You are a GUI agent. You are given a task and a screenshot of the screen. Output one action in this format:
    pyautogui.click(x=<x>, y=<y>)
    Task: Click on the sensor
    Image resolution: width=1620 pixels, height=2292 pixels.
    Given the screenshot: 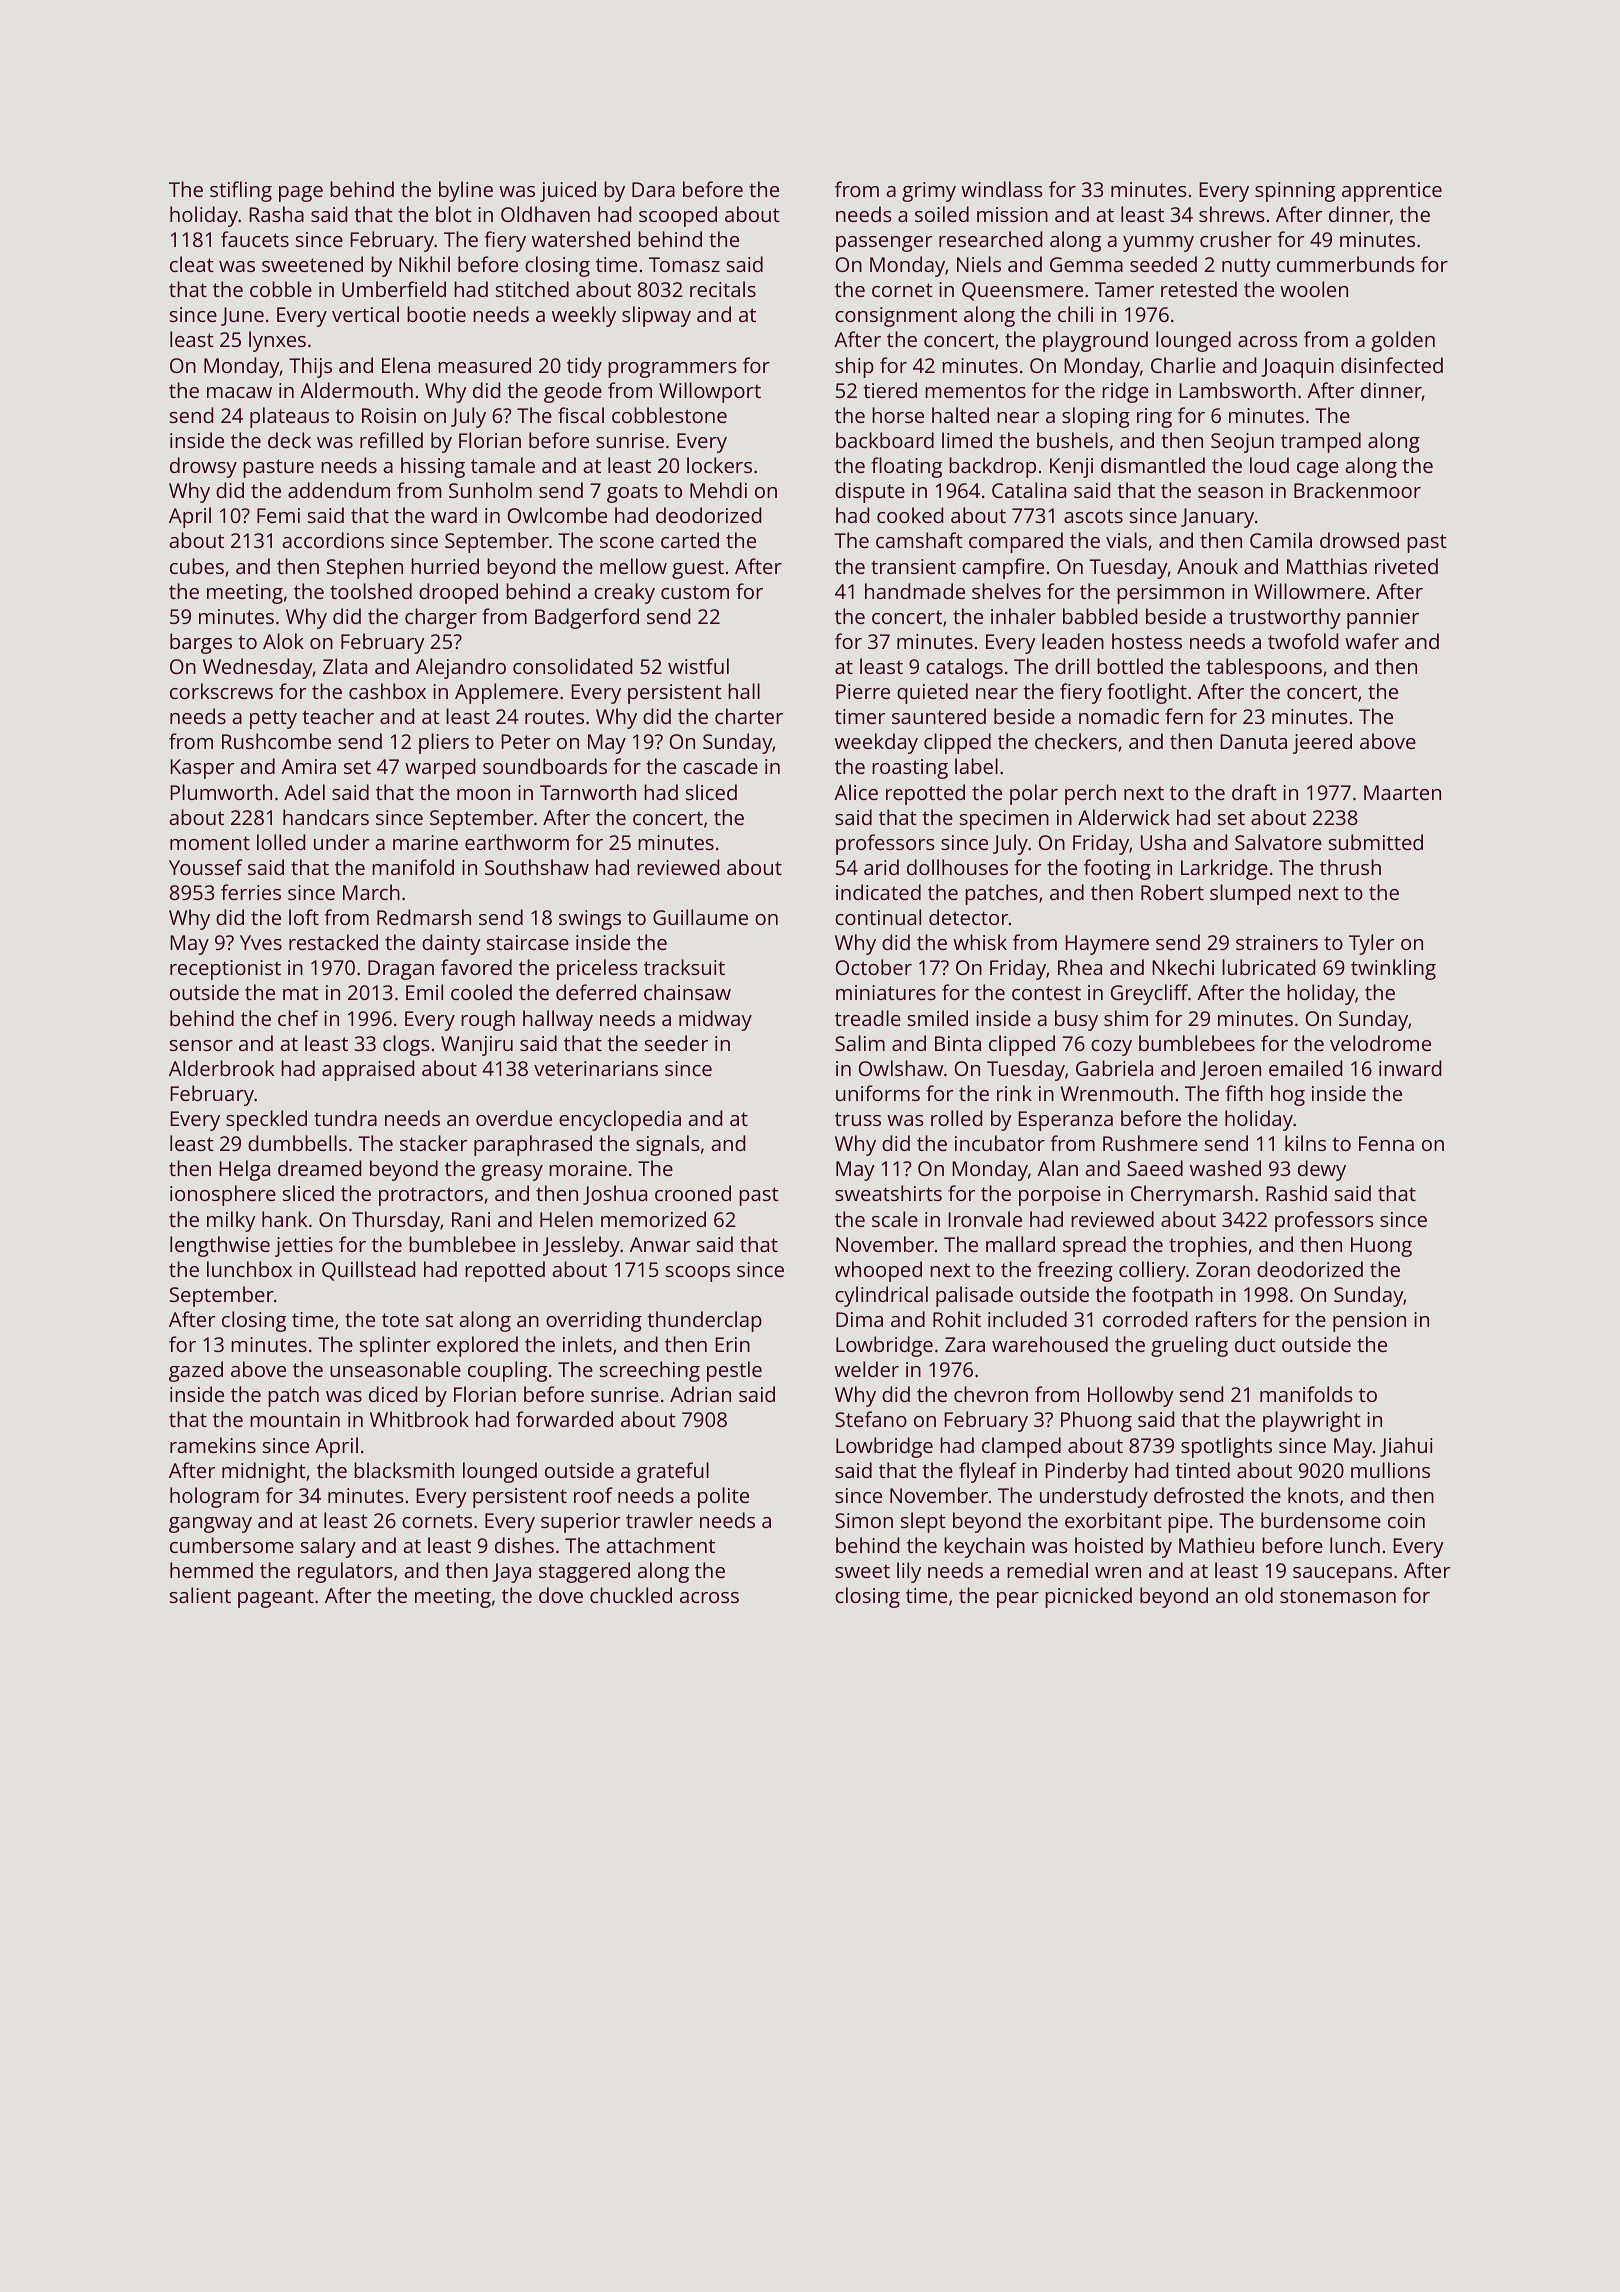 What is the action you would take?
    pyautogui.click(x=201, y=1045)
